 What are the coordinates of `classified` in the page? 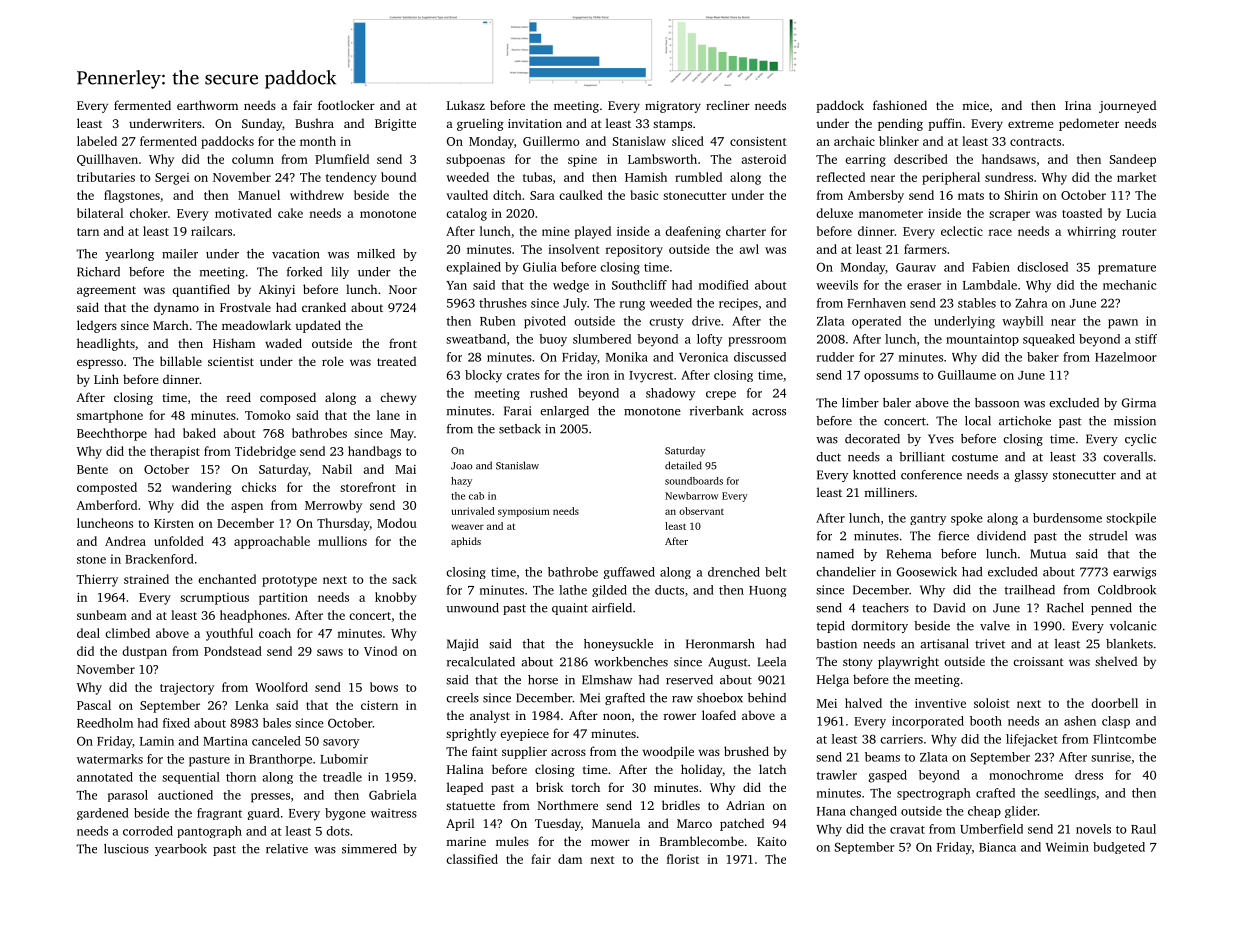 It's located at (472, 859).
